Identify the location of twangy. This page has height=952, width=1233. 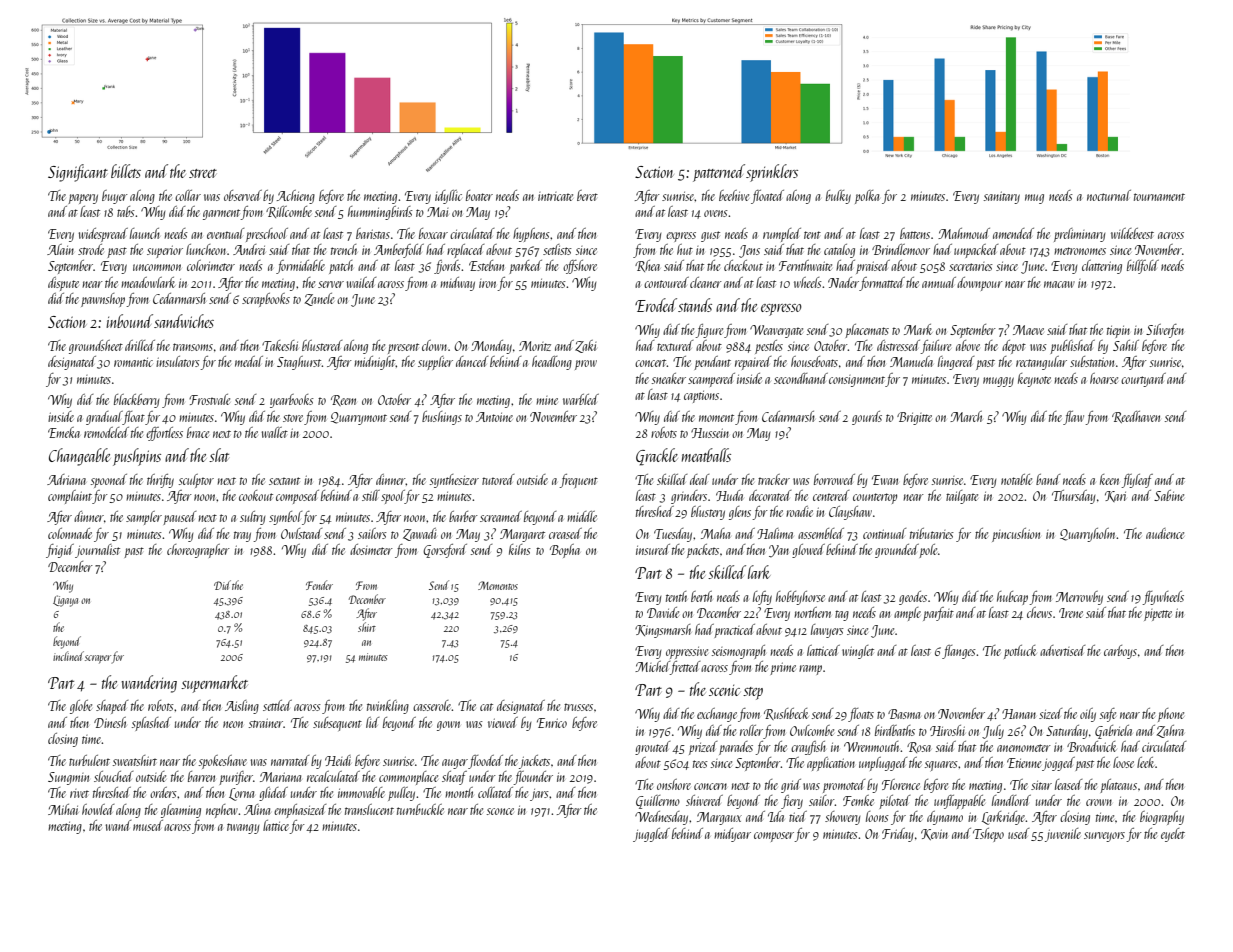
(243, 828).
